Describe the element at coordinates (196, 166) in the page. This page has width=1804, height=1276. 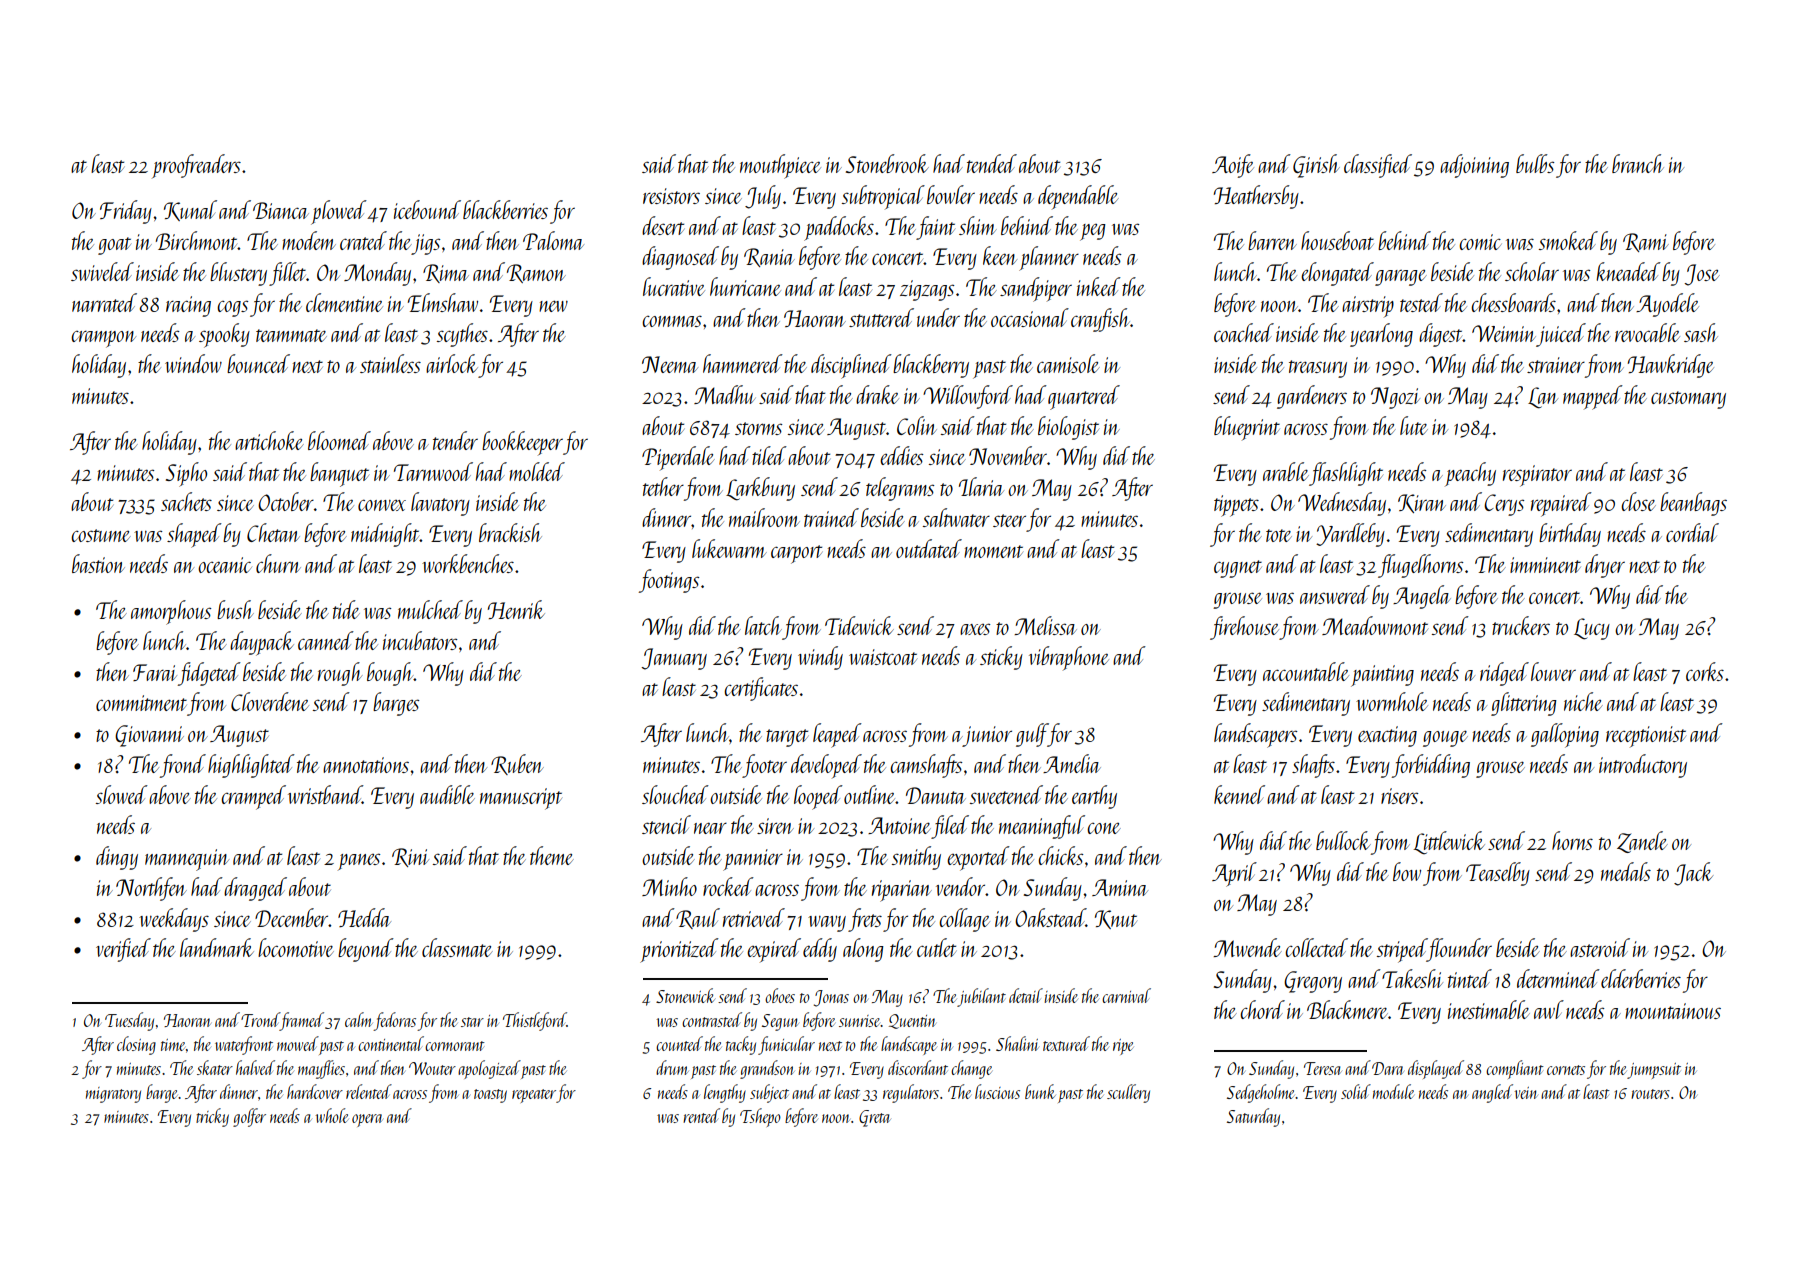
I see `proofreaders` at that location.
